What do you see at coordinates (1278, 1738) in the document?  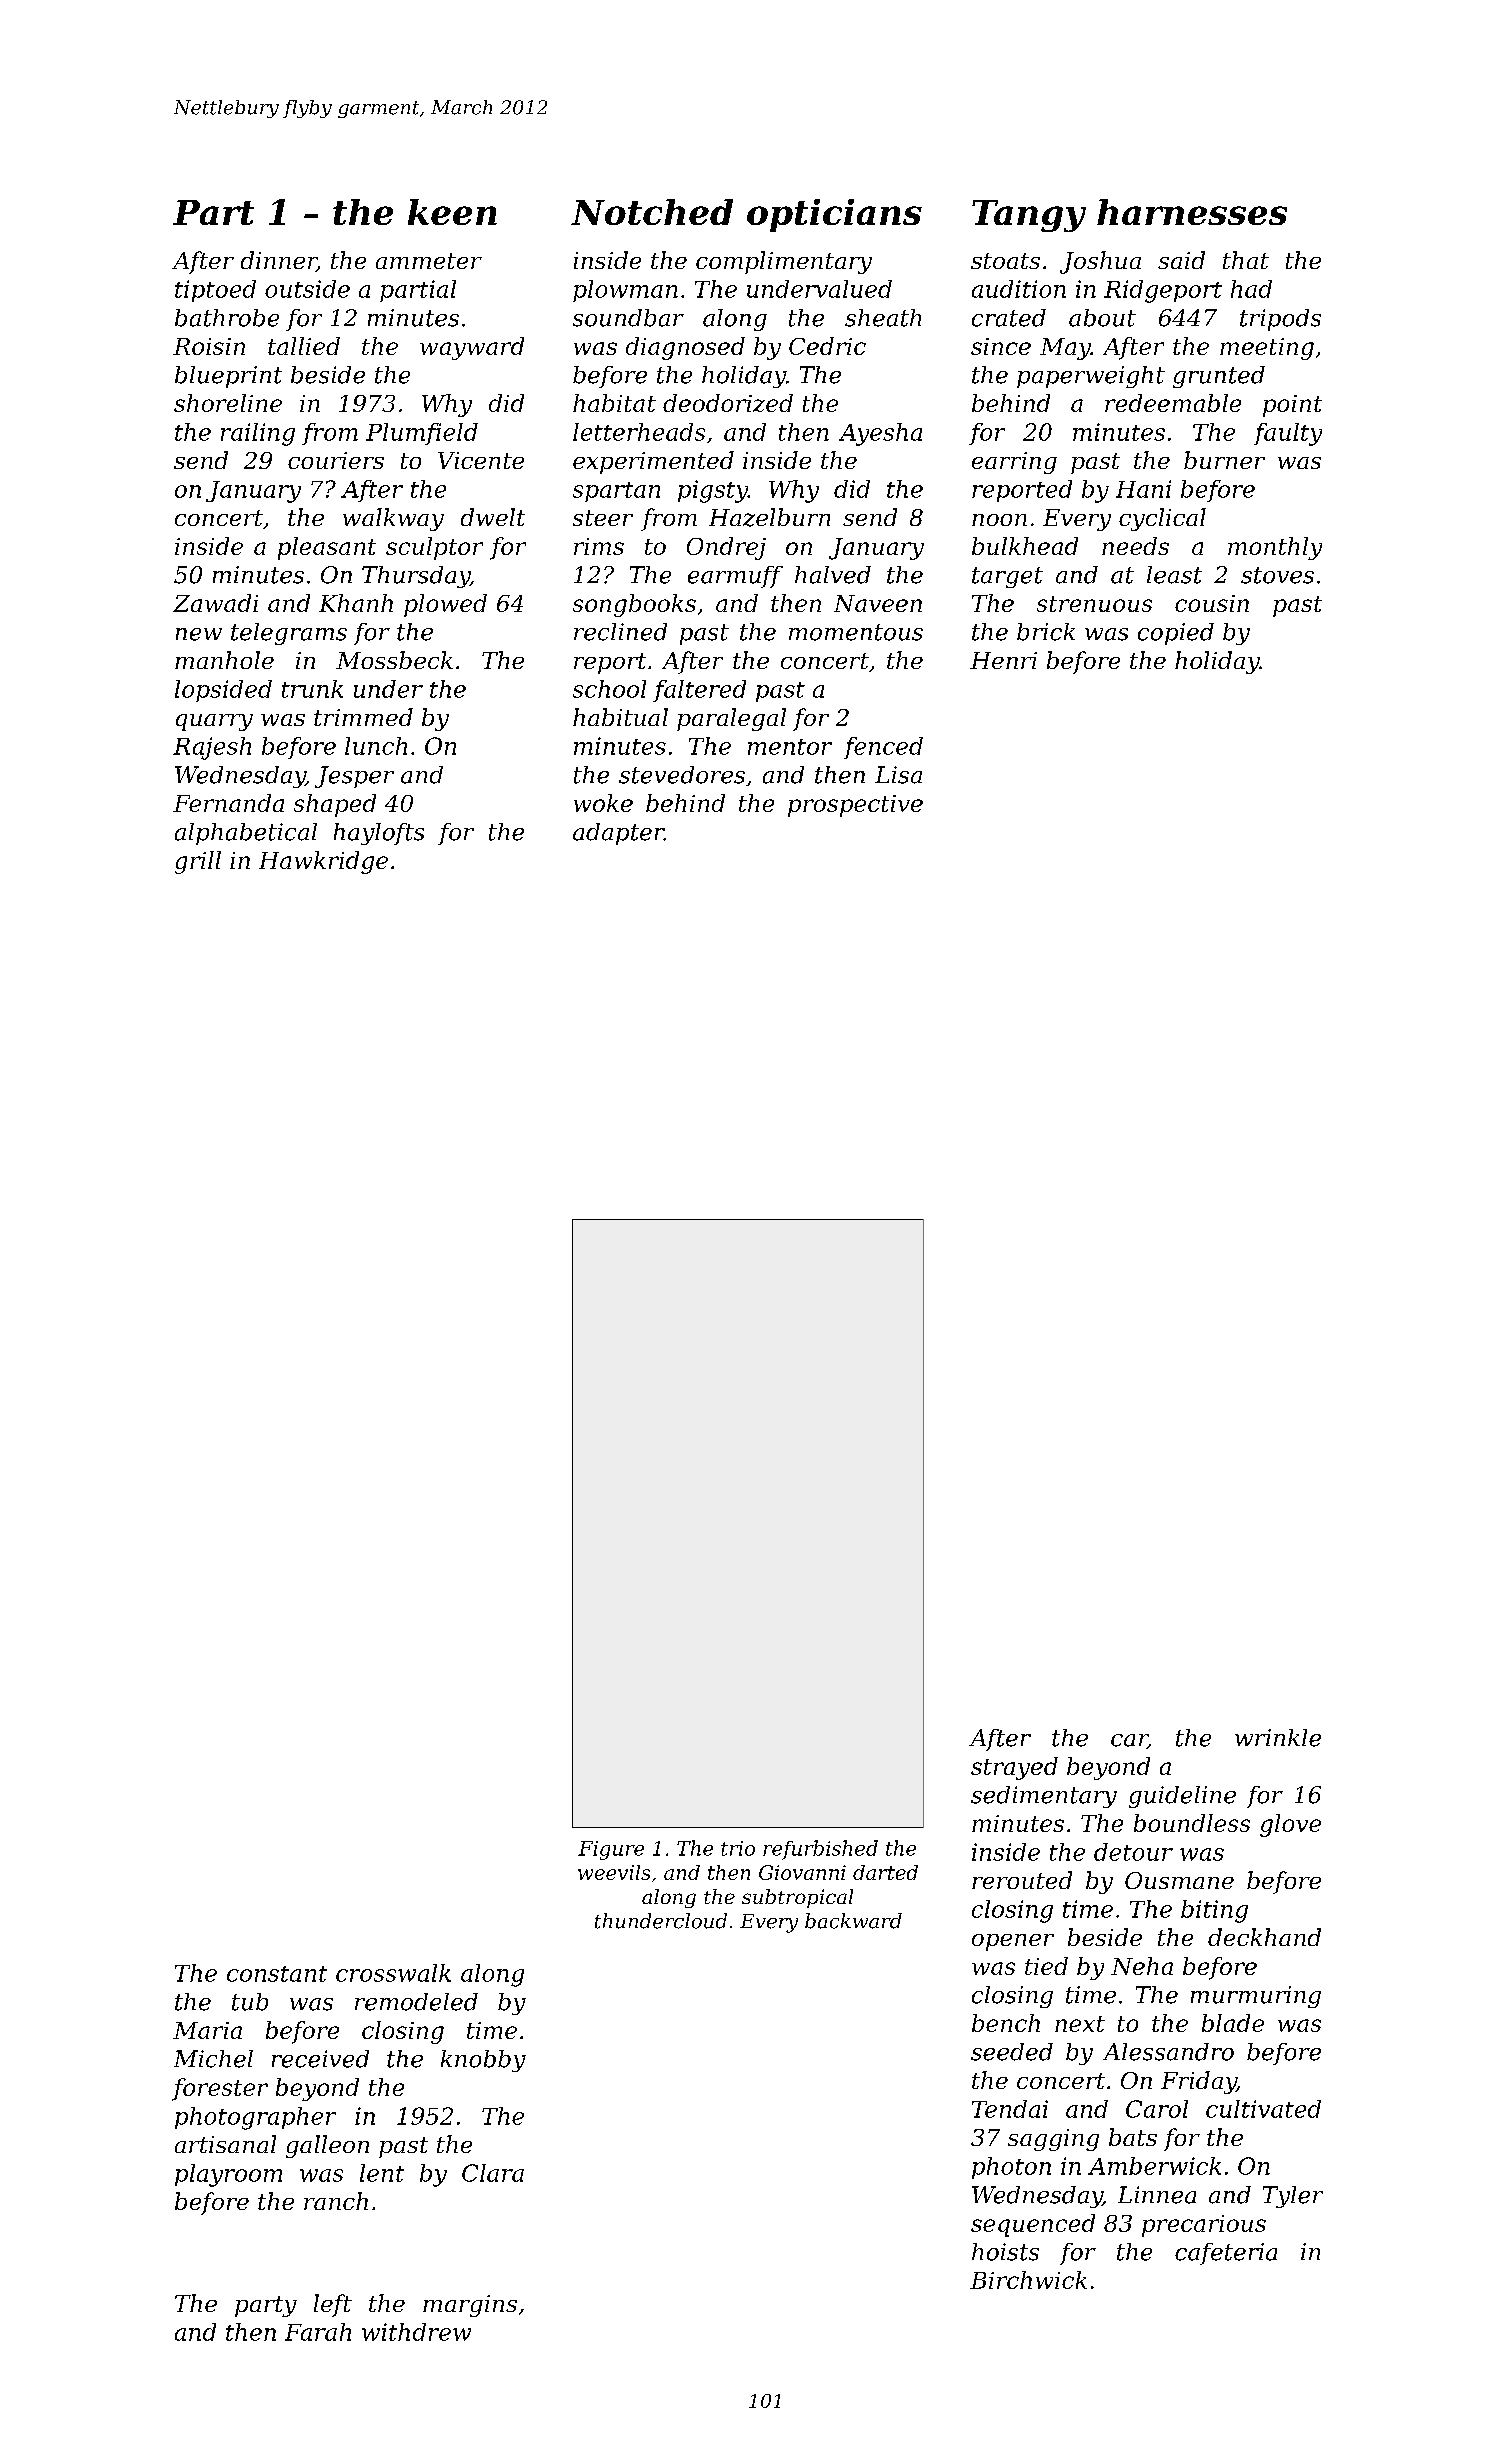 I see `wrinkle` at bounding box center [1278, 1738].
